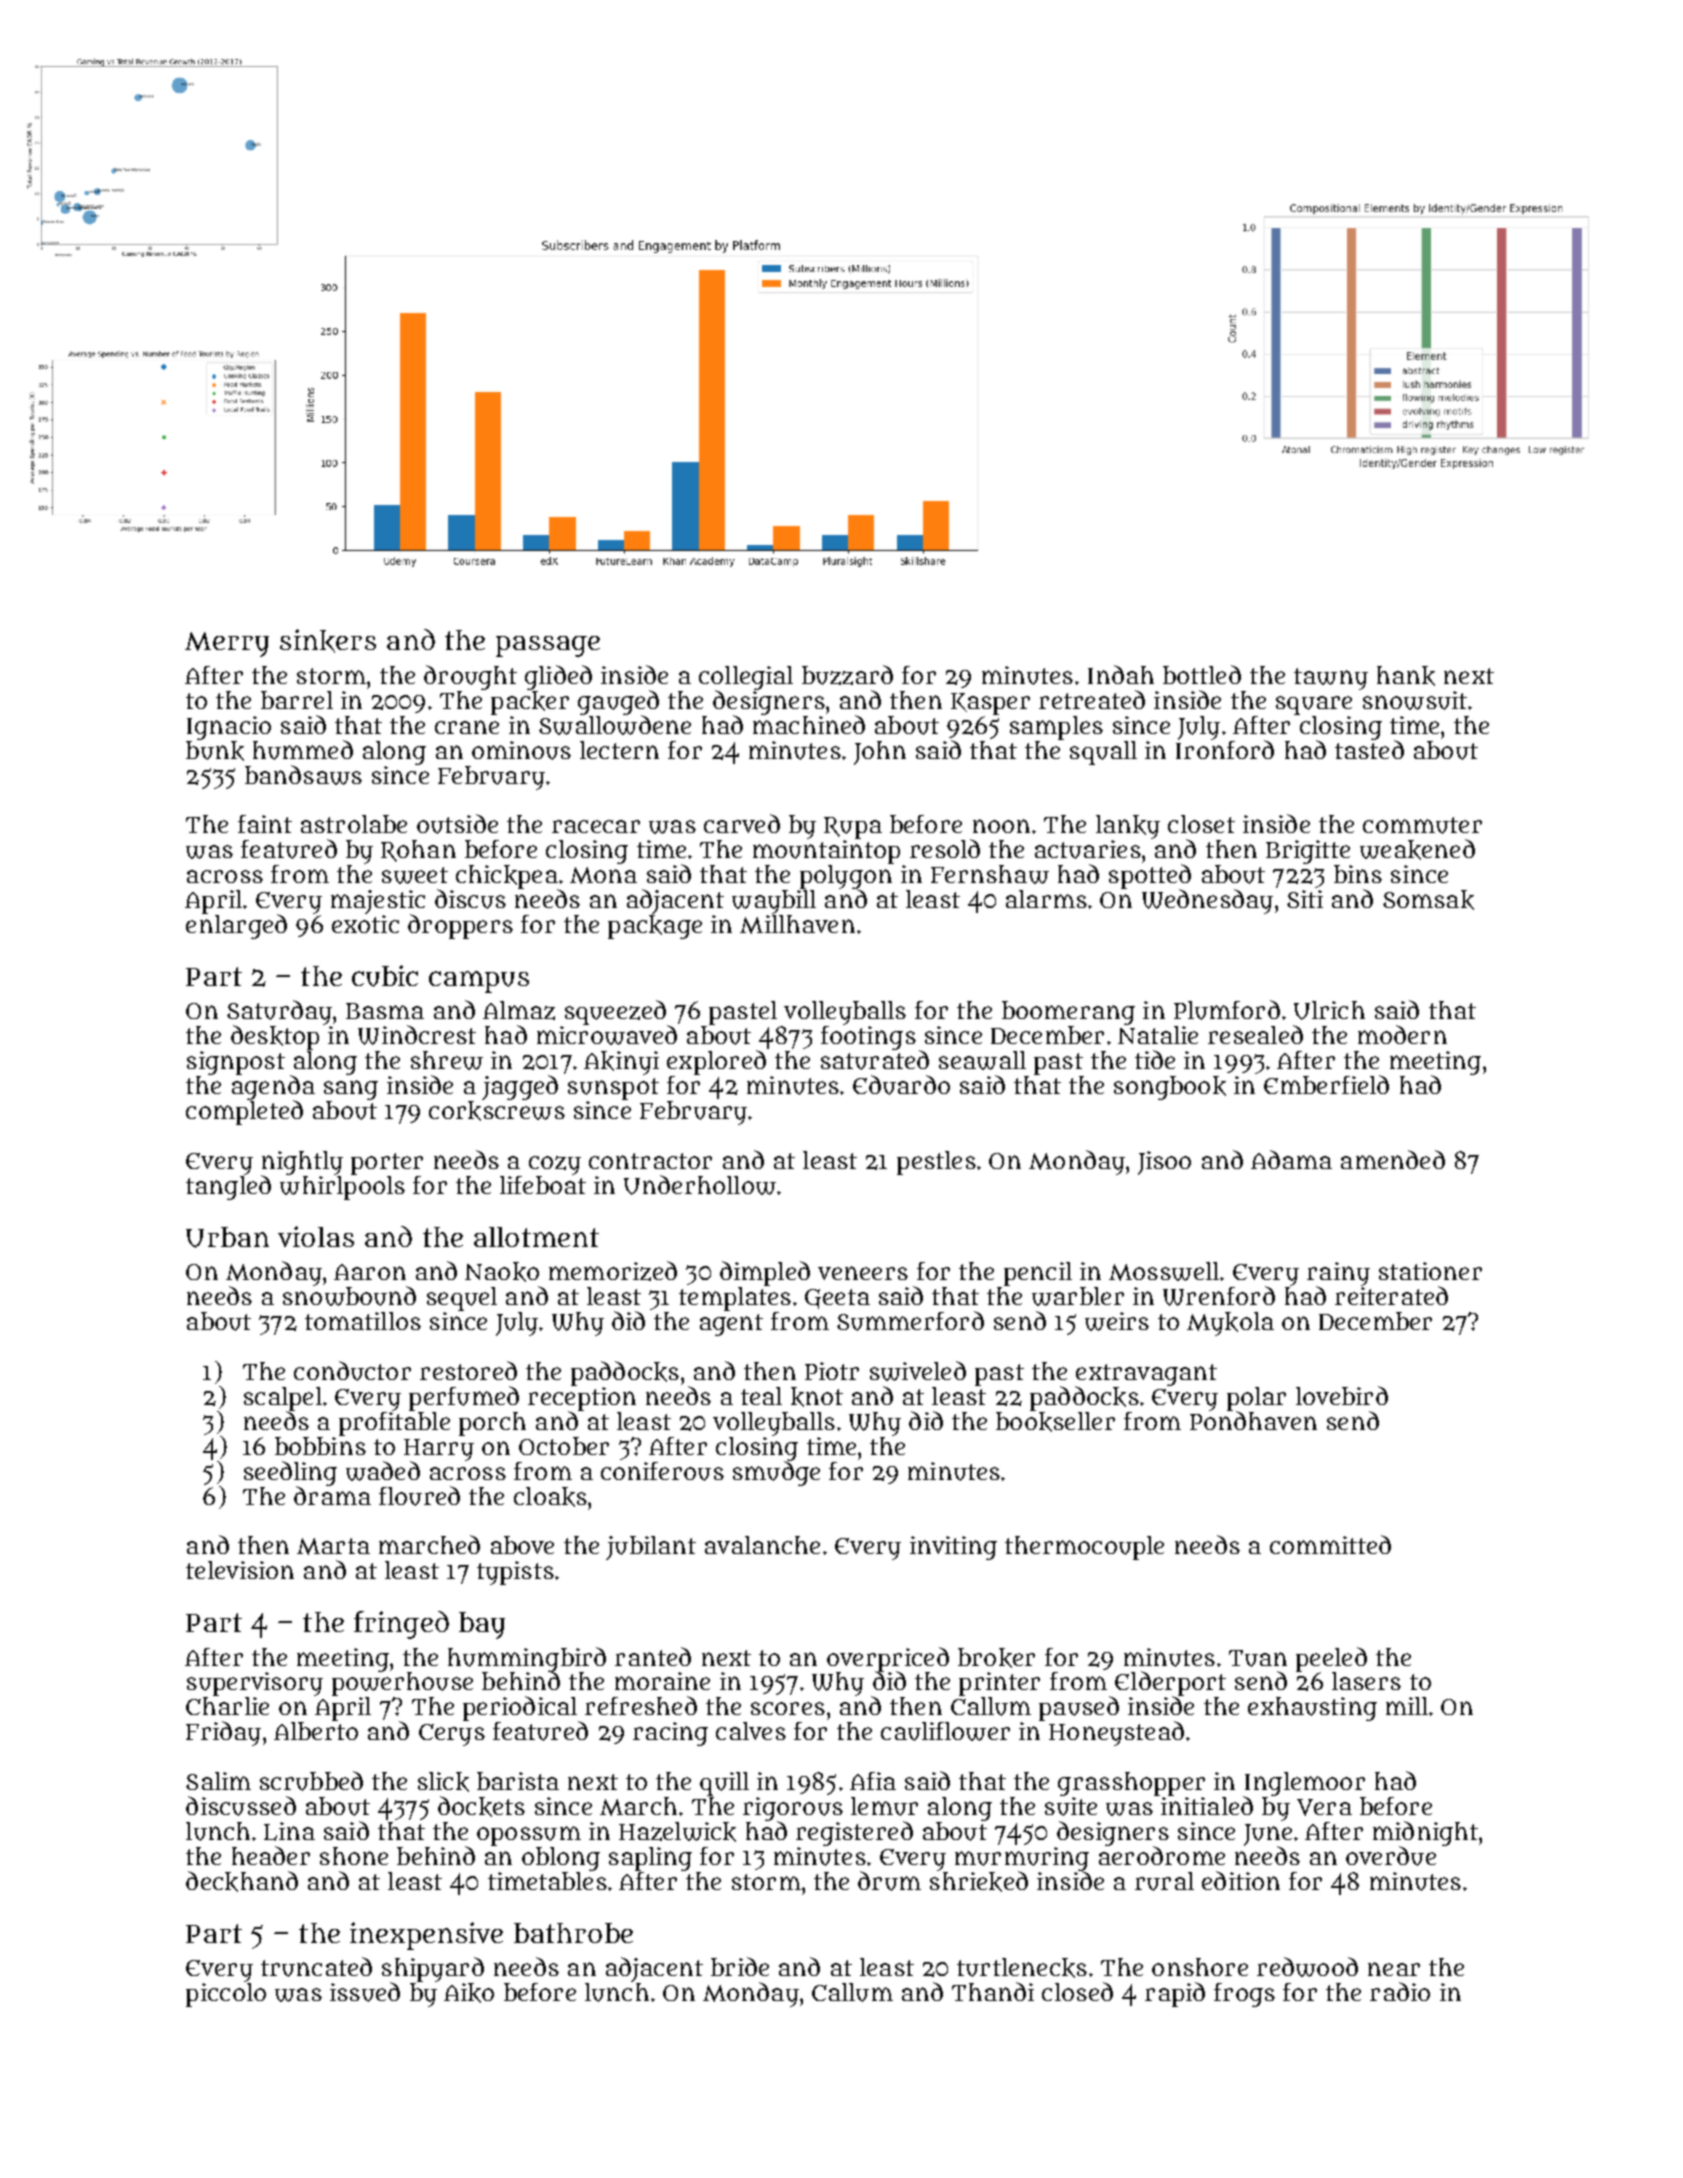 The image size is (1683, 2178). What do you see at coordinates (226, 1995) in the screenshot?
I see `piccolo` at bounding box center [226, 1995].
